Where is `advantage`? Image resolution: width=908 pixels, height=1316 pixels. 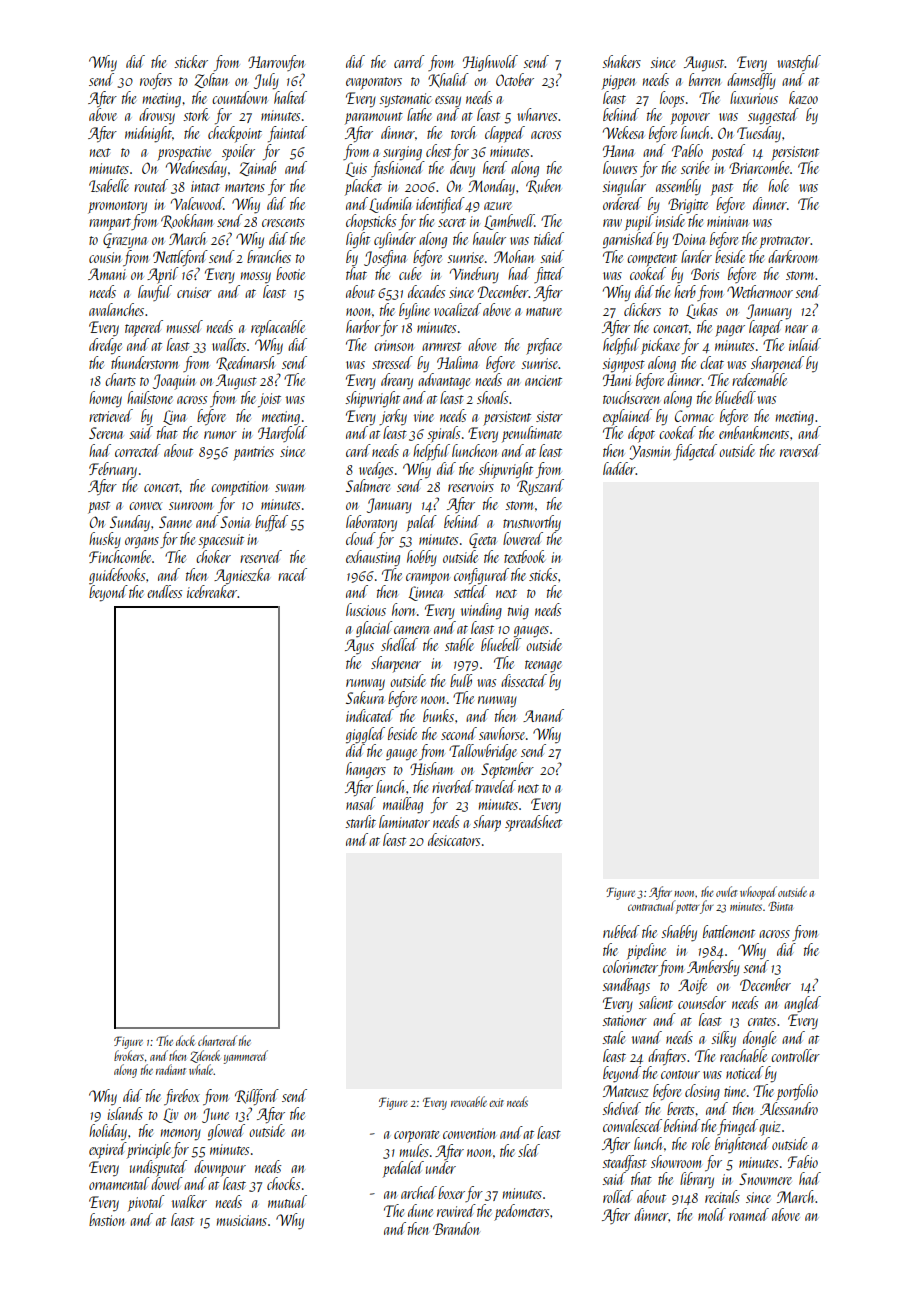 advantage is located at coordinates (444, 381).
